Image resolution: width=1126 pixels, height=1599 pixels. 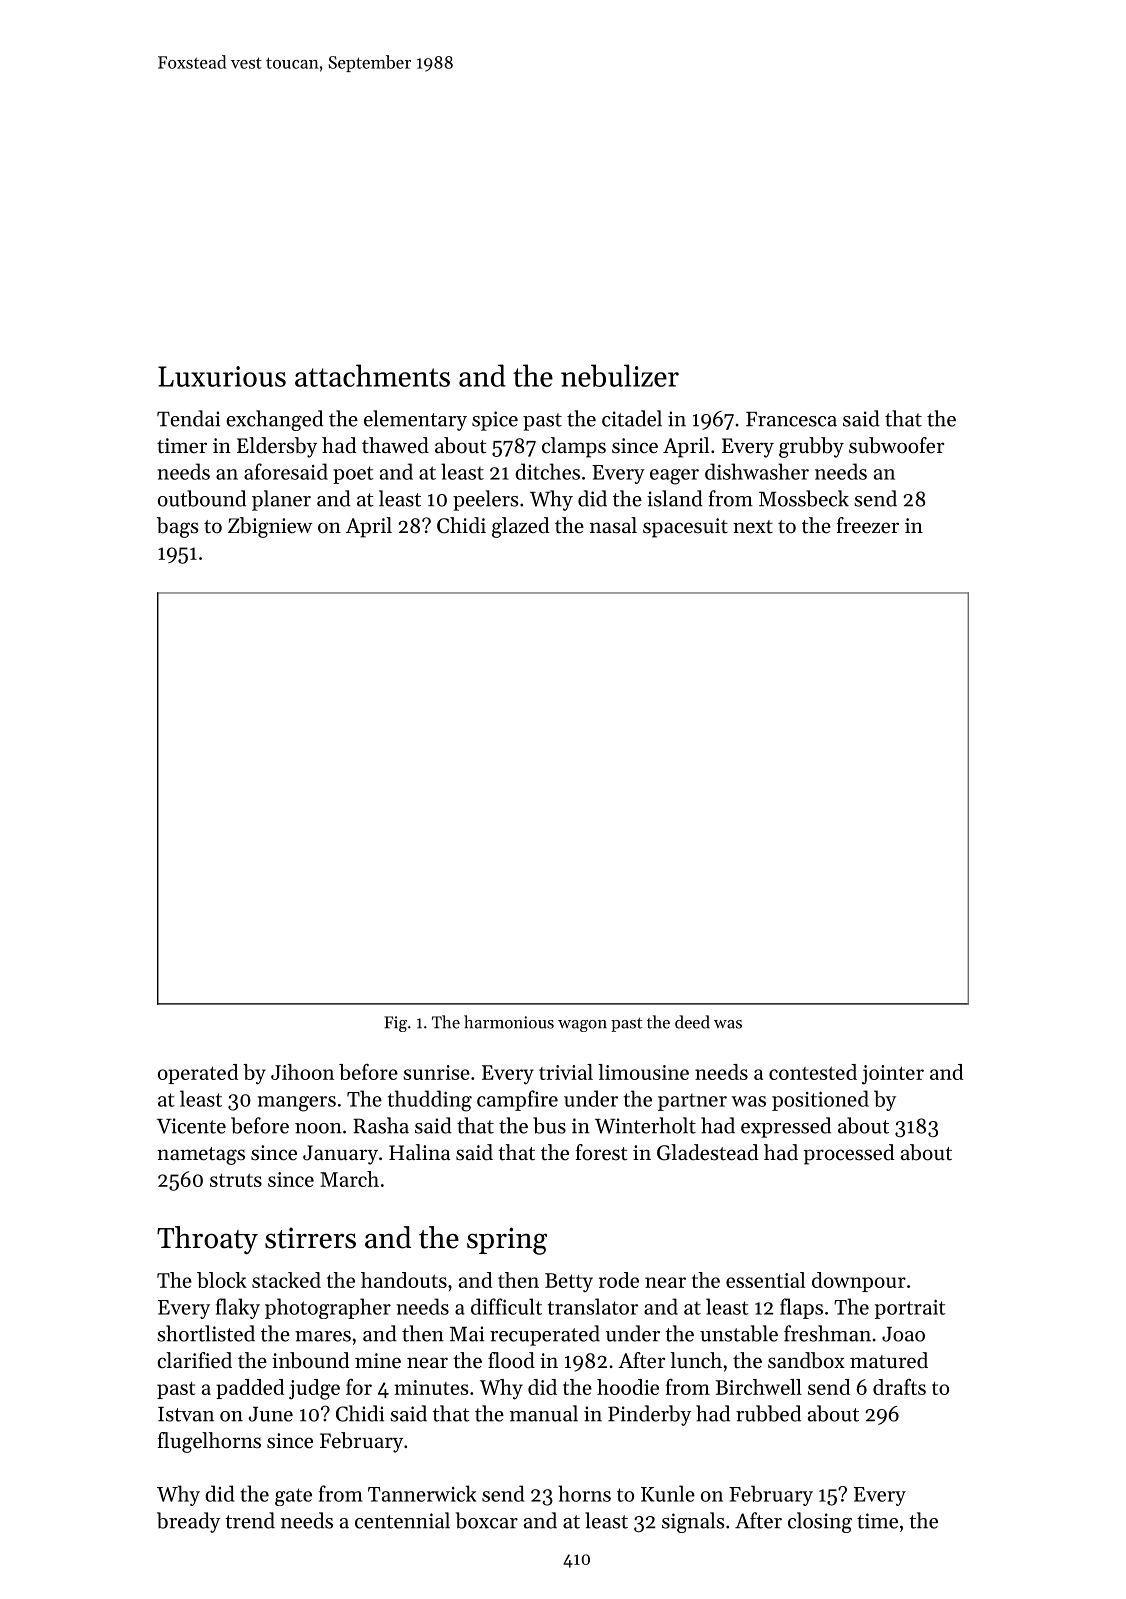 What do you see at coordinates (281, 500) in the document?
I see `planer` at bounding box center [281, 500].
